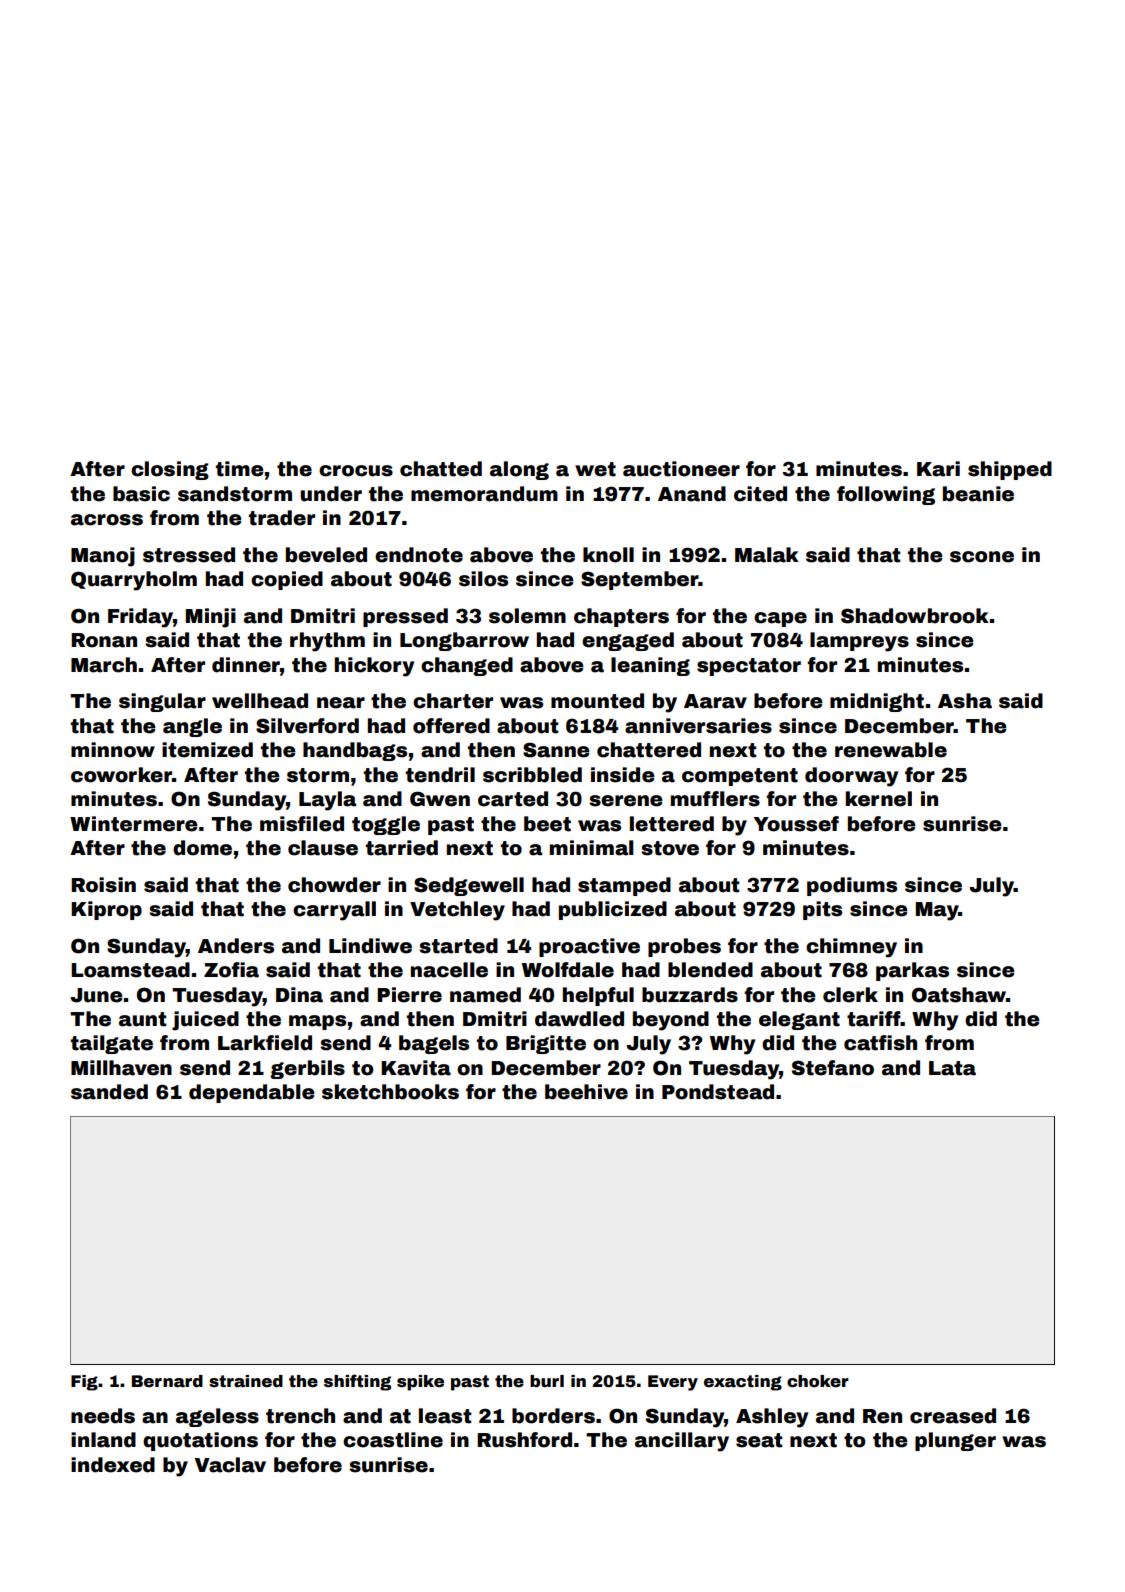 The height and width of the screenshot is (1592, 1125). What do you see at coordinates (141, 494) in the screenshot?
I see `basic` at bounding box center [141, 494].
